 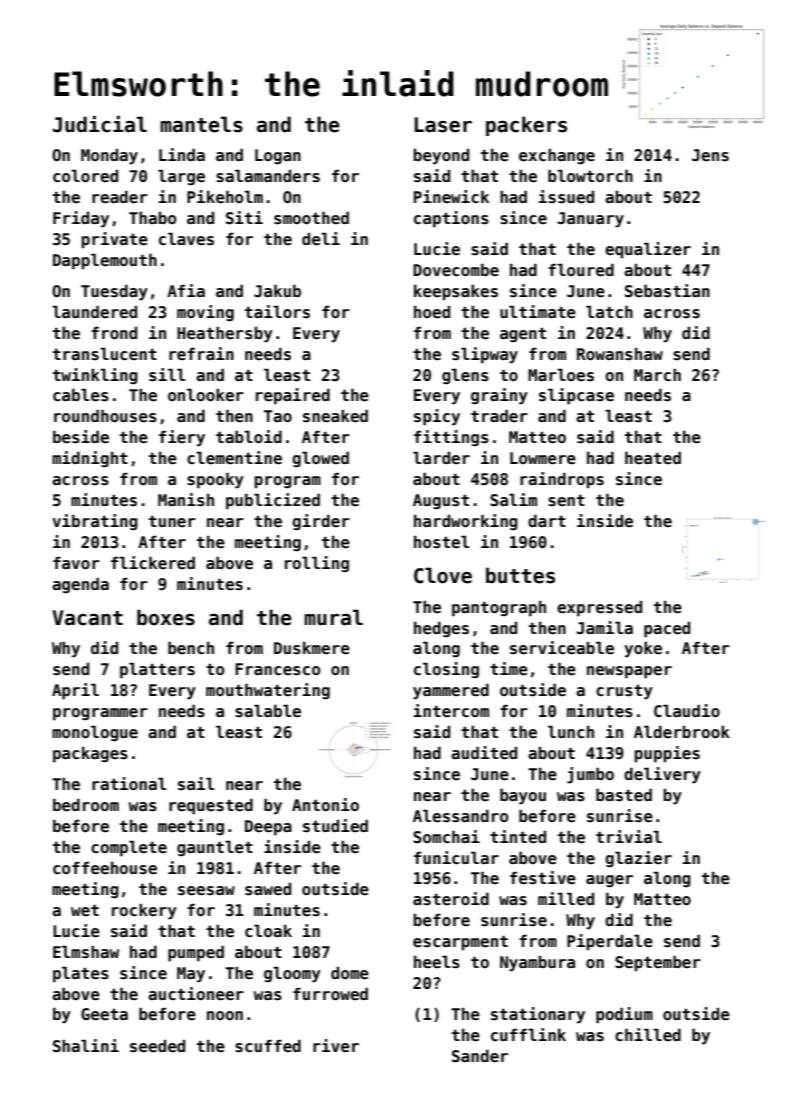 What do you see at coordinates (599, 609) in the screenshot?
I see `expressed` at bounding box center [599, 609].
